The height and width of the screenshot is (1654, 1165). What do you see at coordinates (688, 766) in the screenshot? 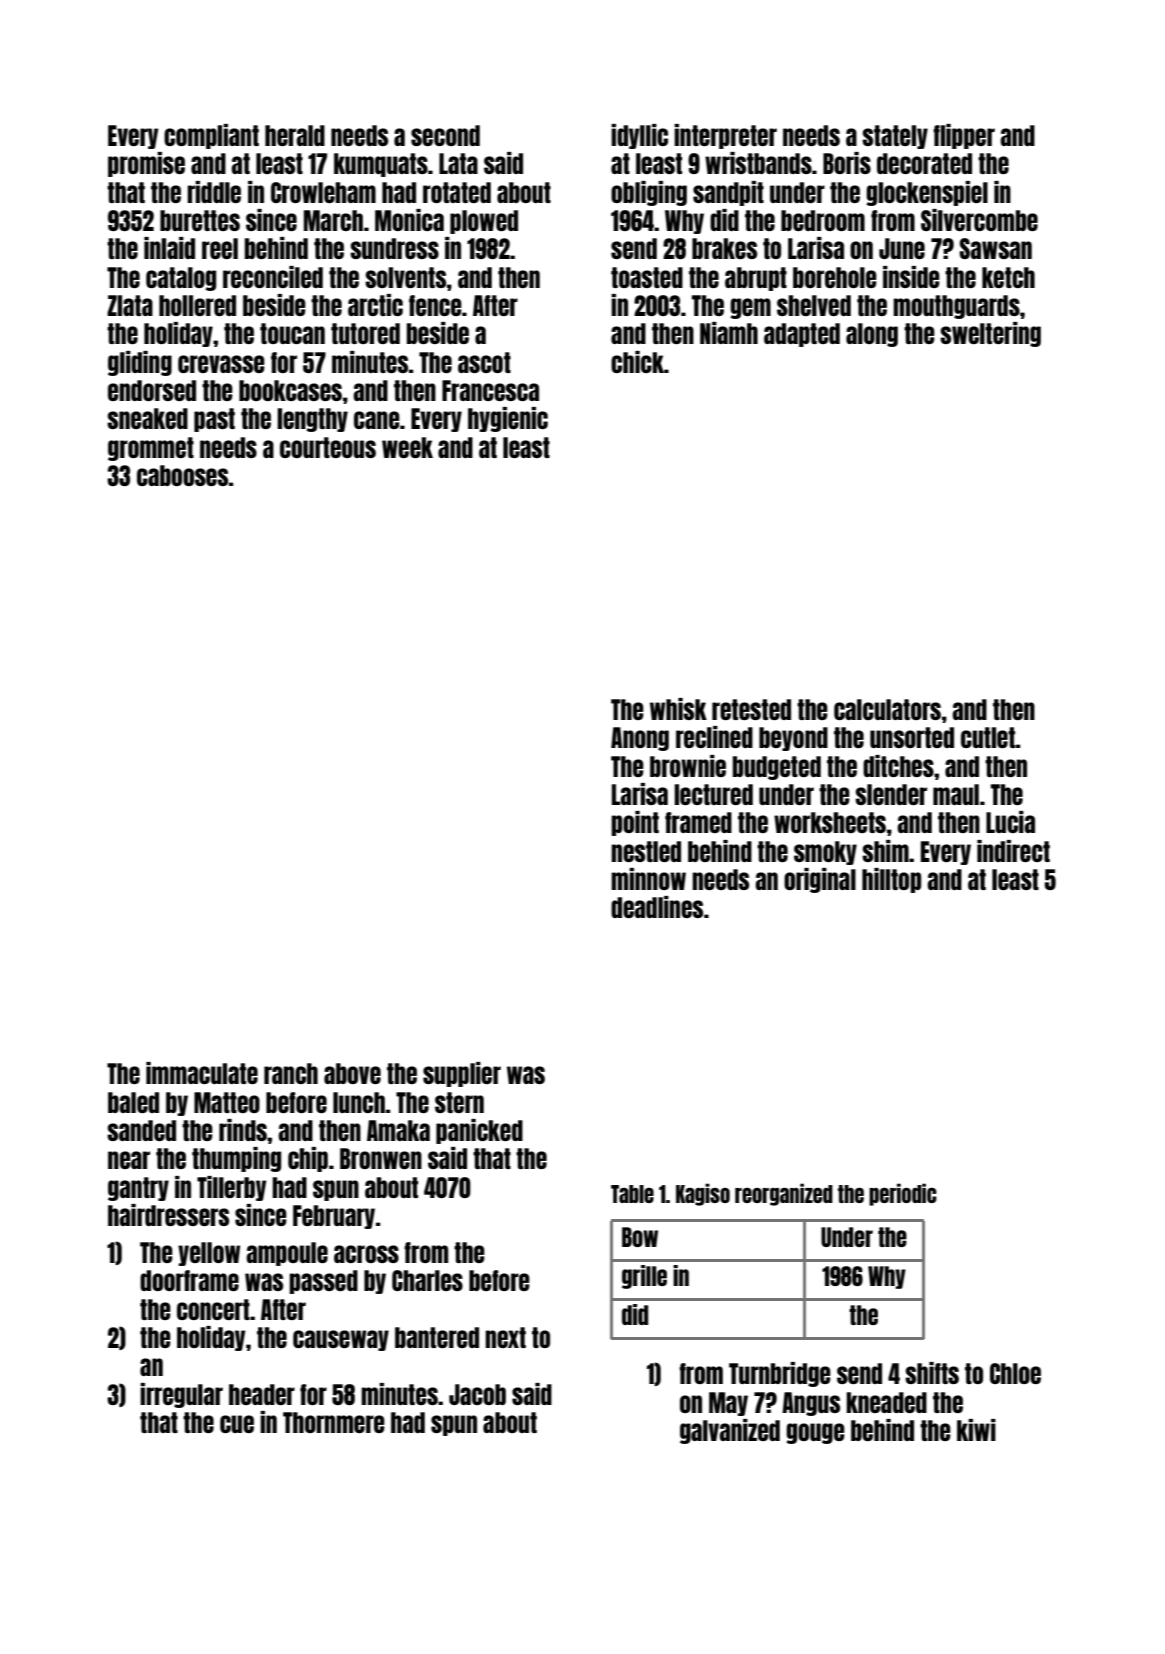
I see `brownie` at bounding box center [688, 766].
